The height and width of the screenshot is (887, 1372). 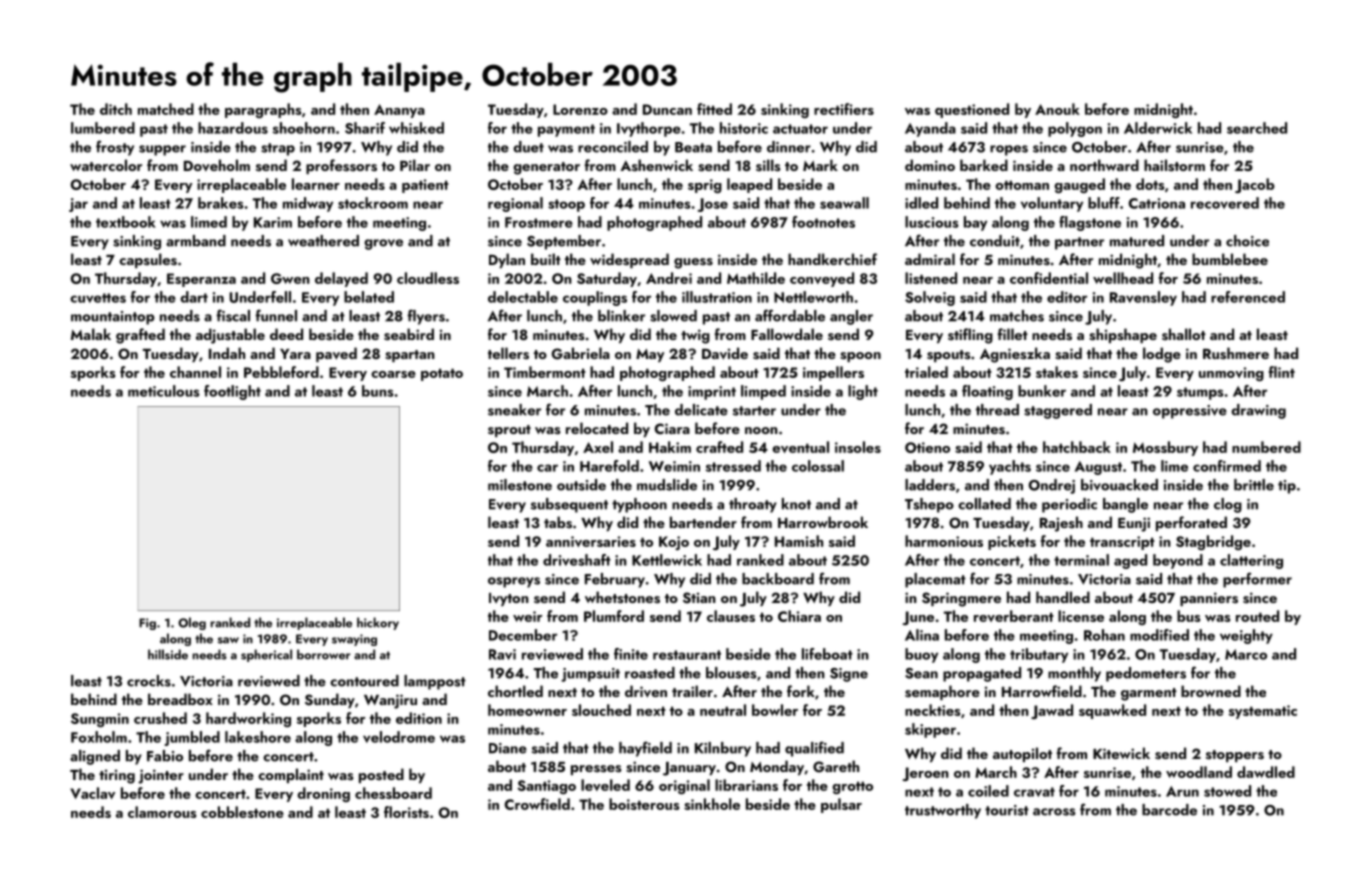 I want to click on car, so click(x=547, y=468).
